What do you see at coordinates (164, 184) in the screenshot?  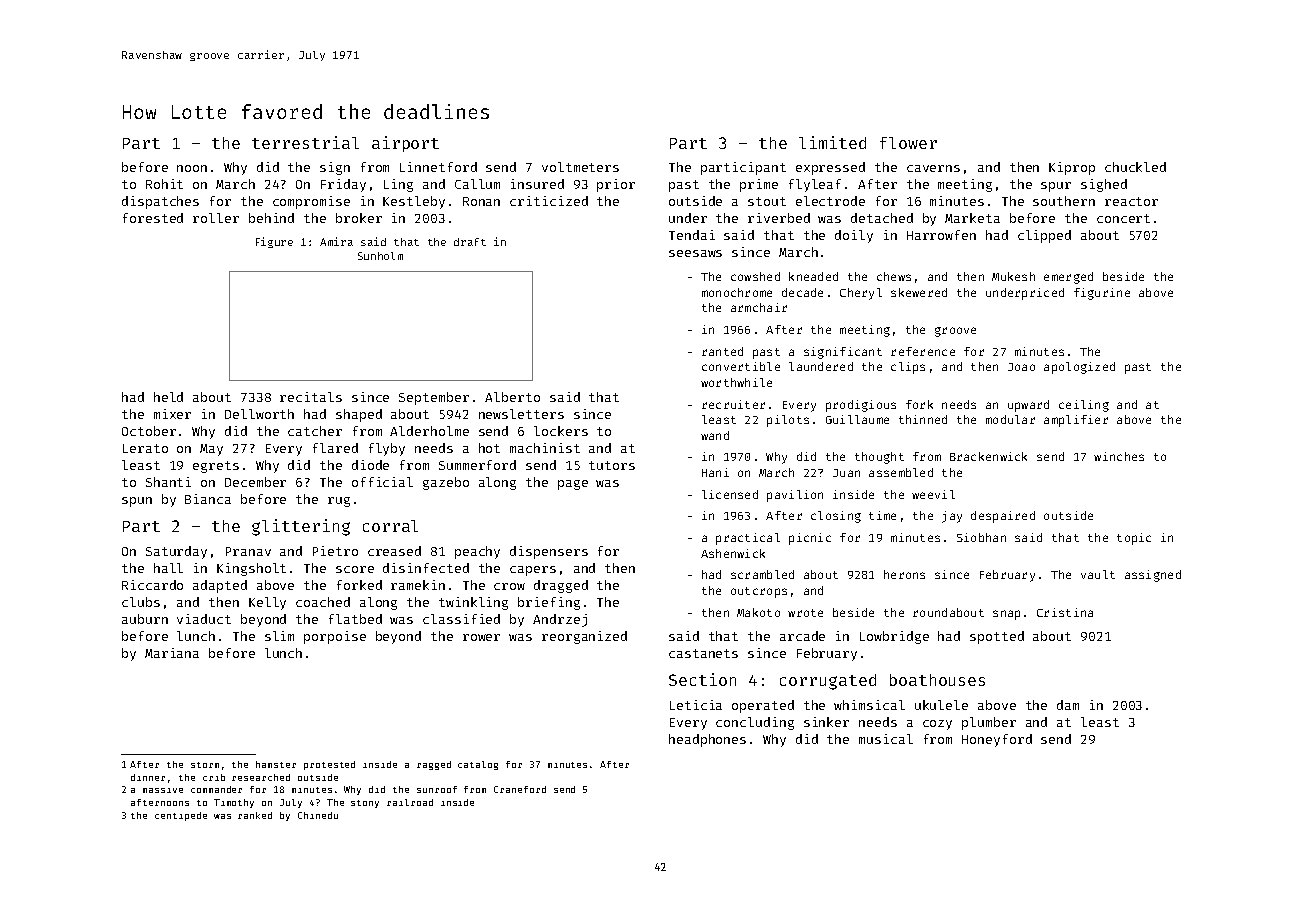 I see `Rohit` at bounding box center [164, 184].
